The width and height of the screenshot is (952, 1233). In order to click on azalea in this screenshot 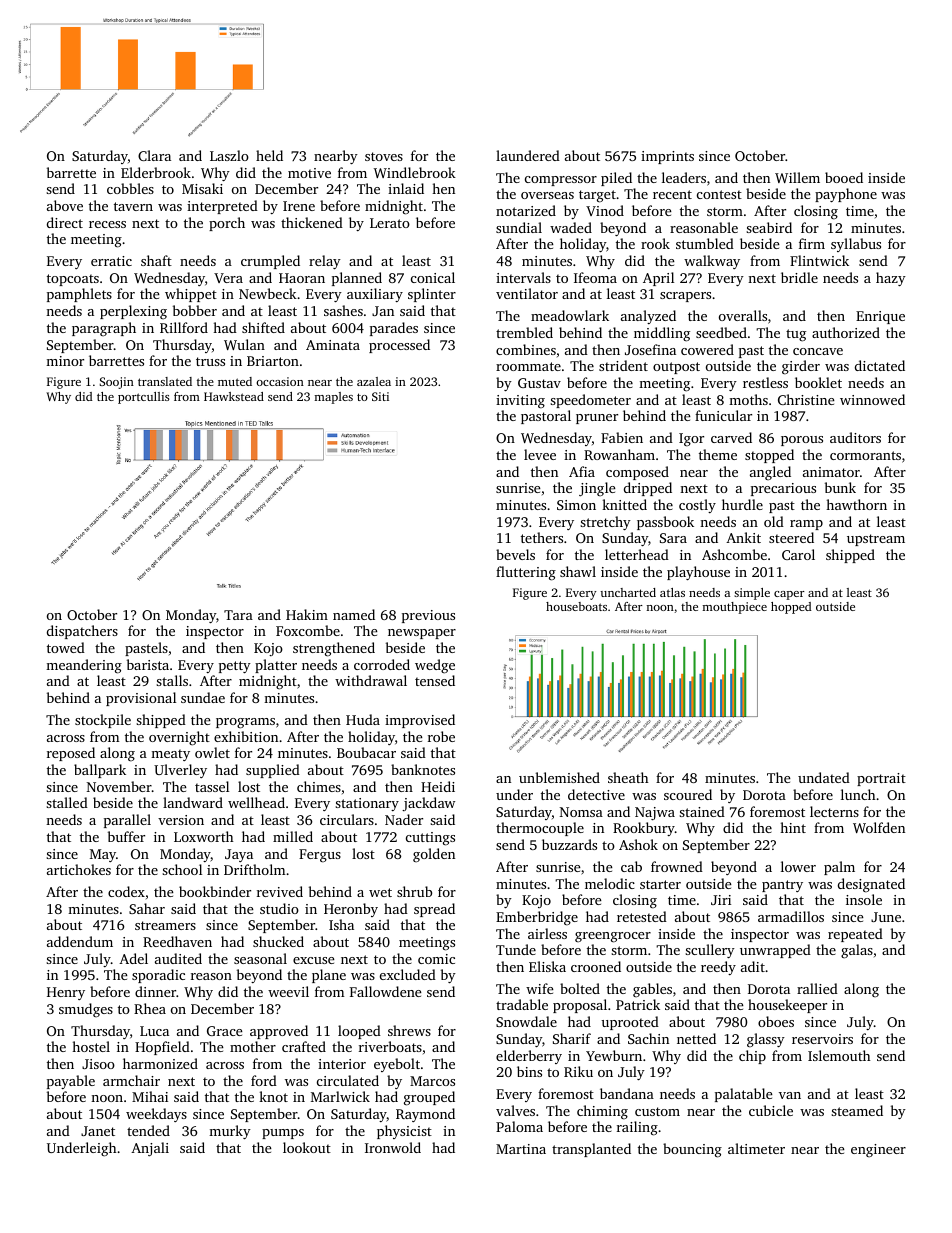, I will do `click(374, 381)`.
